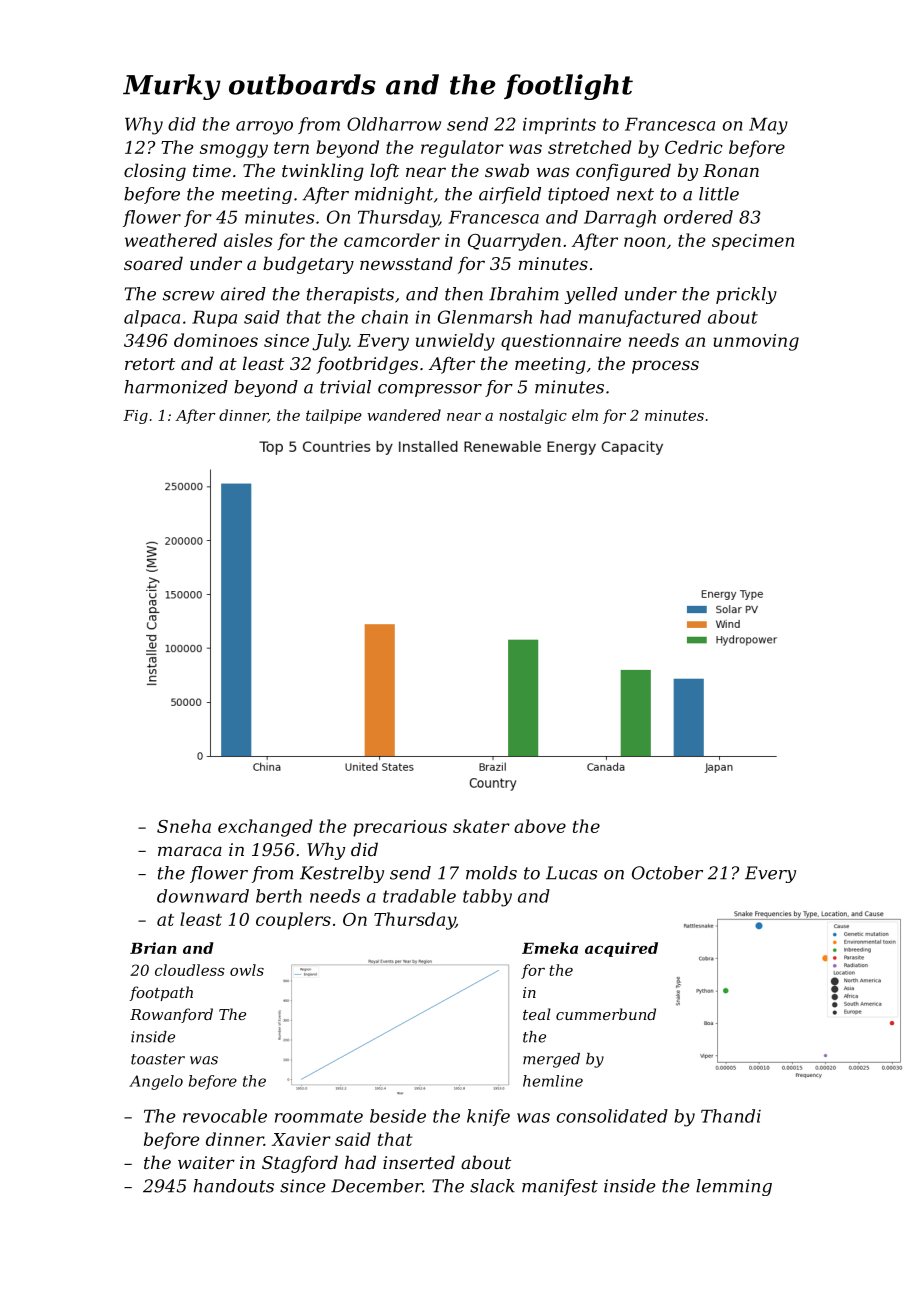 The image size is (924, 1308). Describe the element at coordinates (233, 1186) in the screenshot. I see `handouts` at that location.
